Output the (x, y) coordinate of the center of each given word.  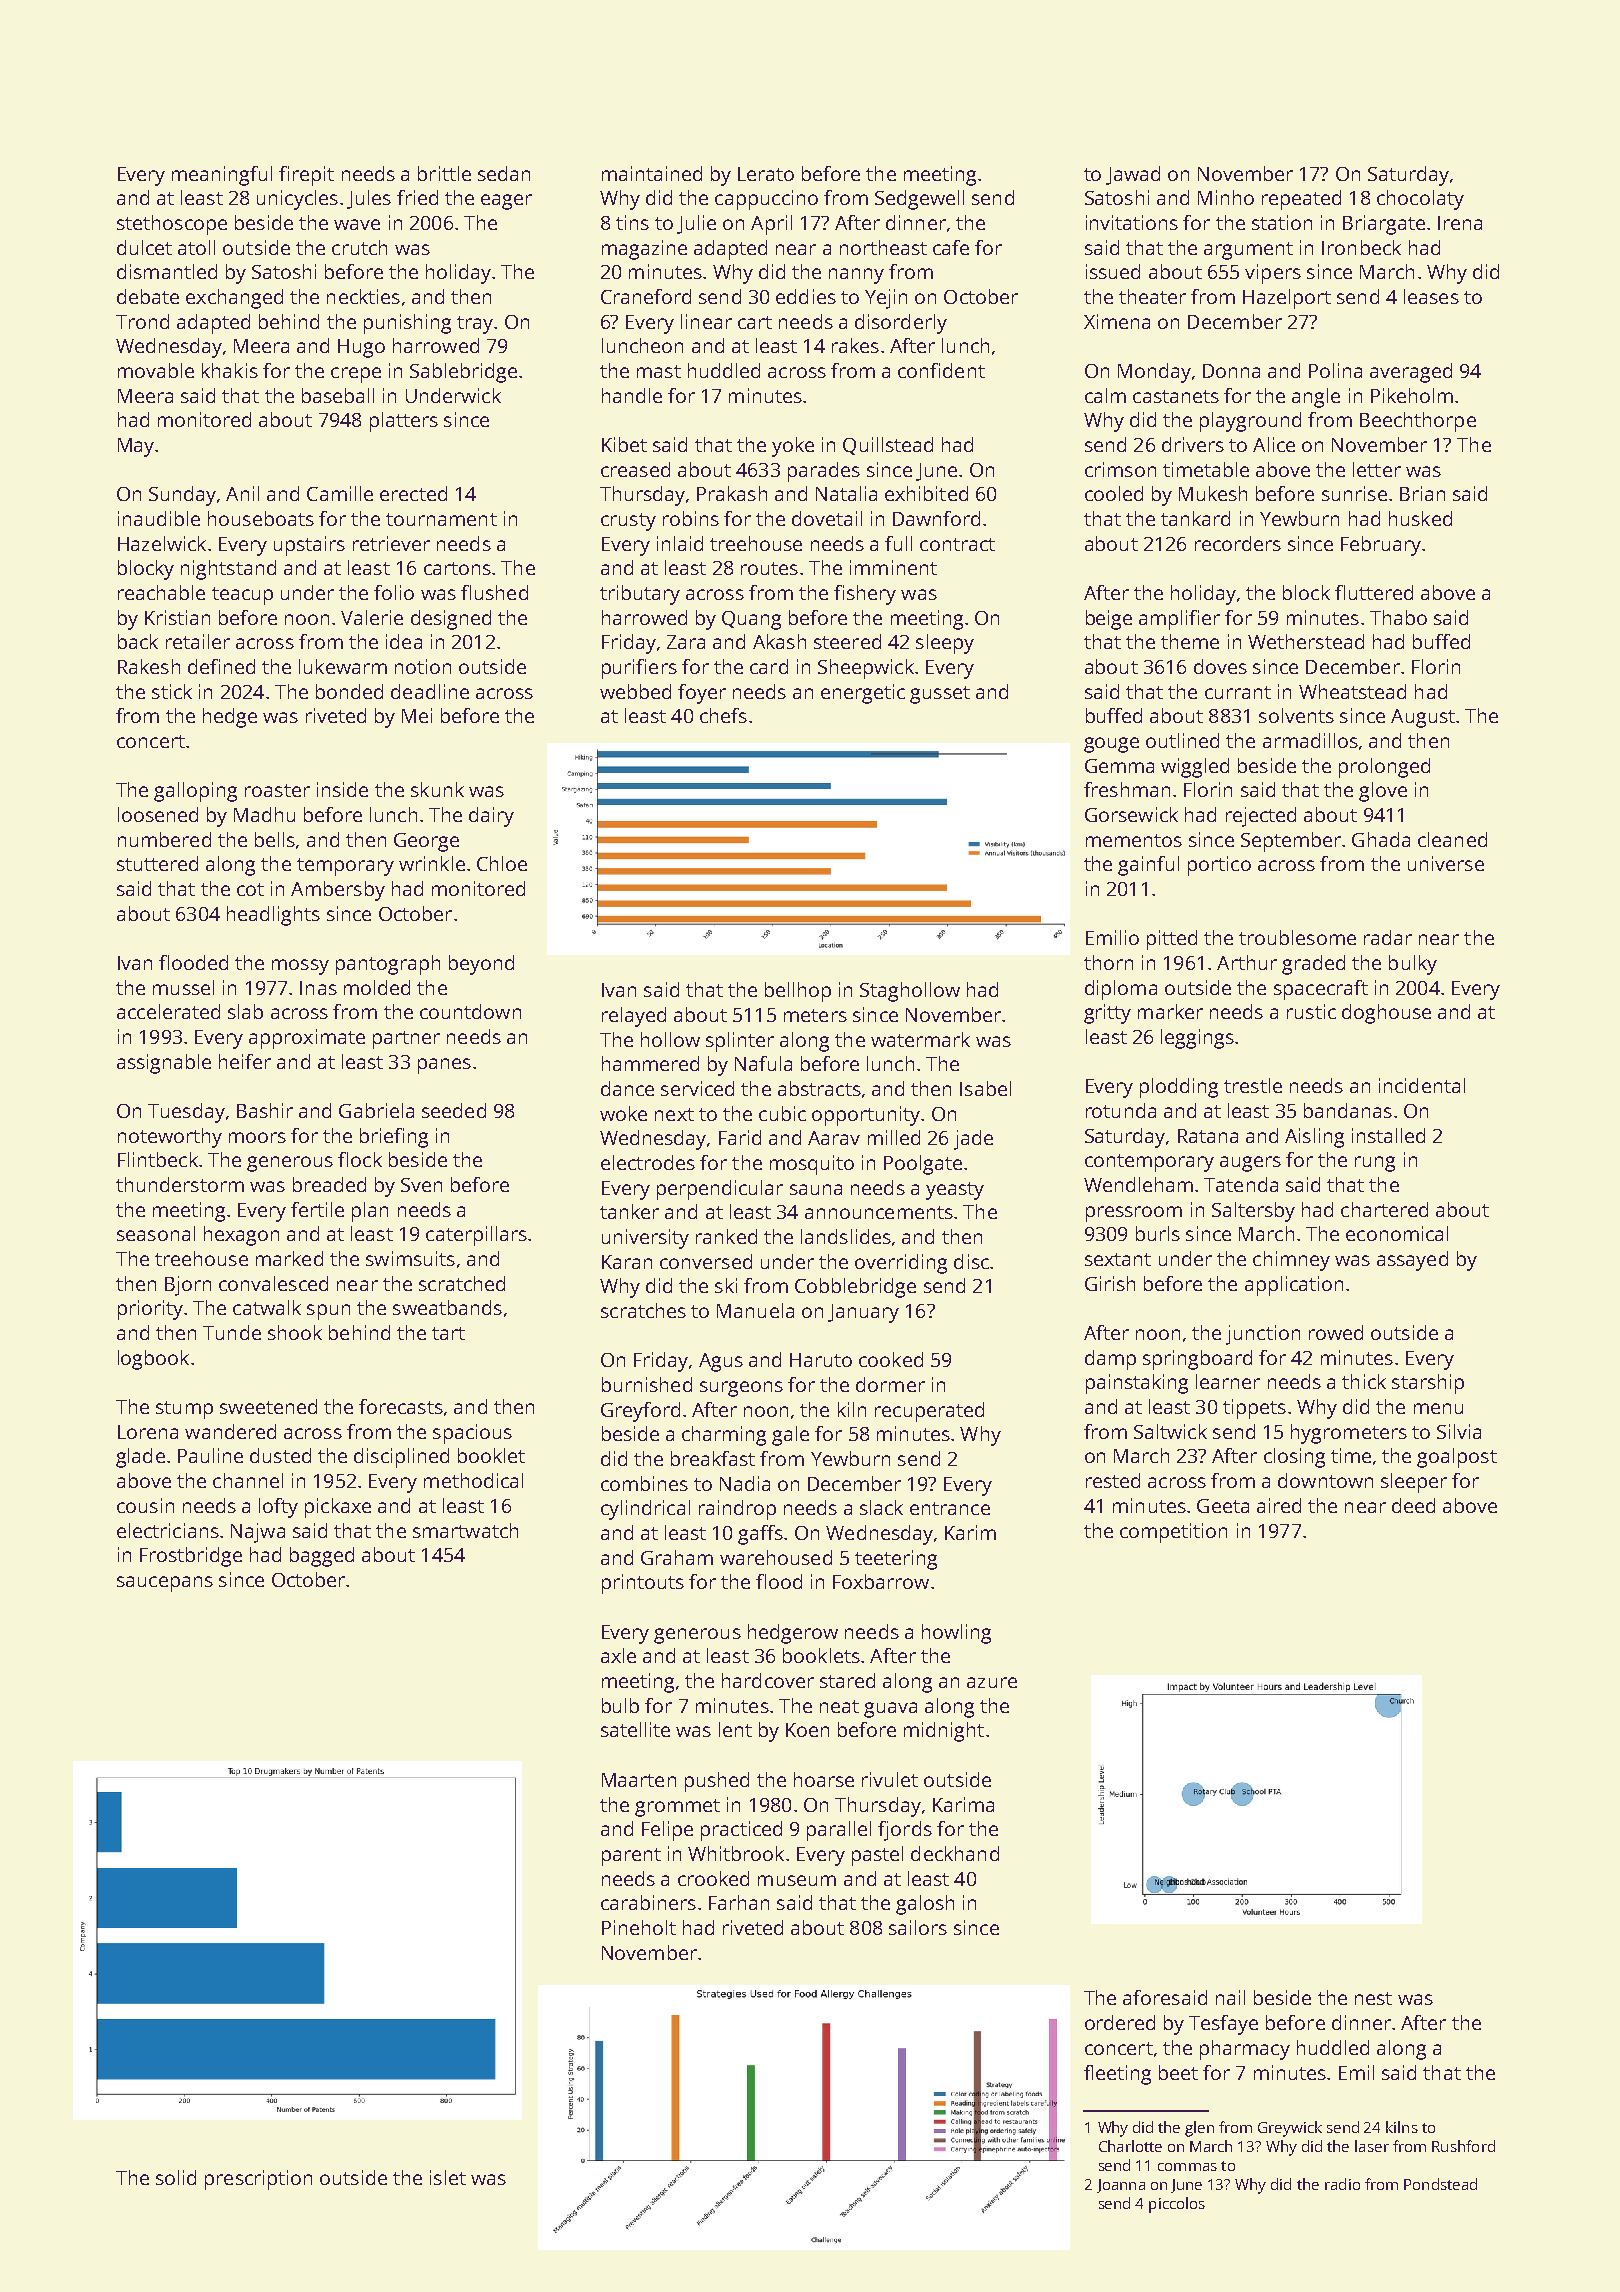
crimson (1120, 469)
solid (176, 2177)
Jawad (1133, 175)
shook (295, 1332)
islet (448, 2177)
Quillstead (888, 446)
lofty (278, 1508)
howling (956, 1634)
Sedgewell (919, 200)
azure (992, 1682)
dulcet (144, 247)
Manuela (755, 1310)
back (138, 641)
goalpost (1457, 1458)
